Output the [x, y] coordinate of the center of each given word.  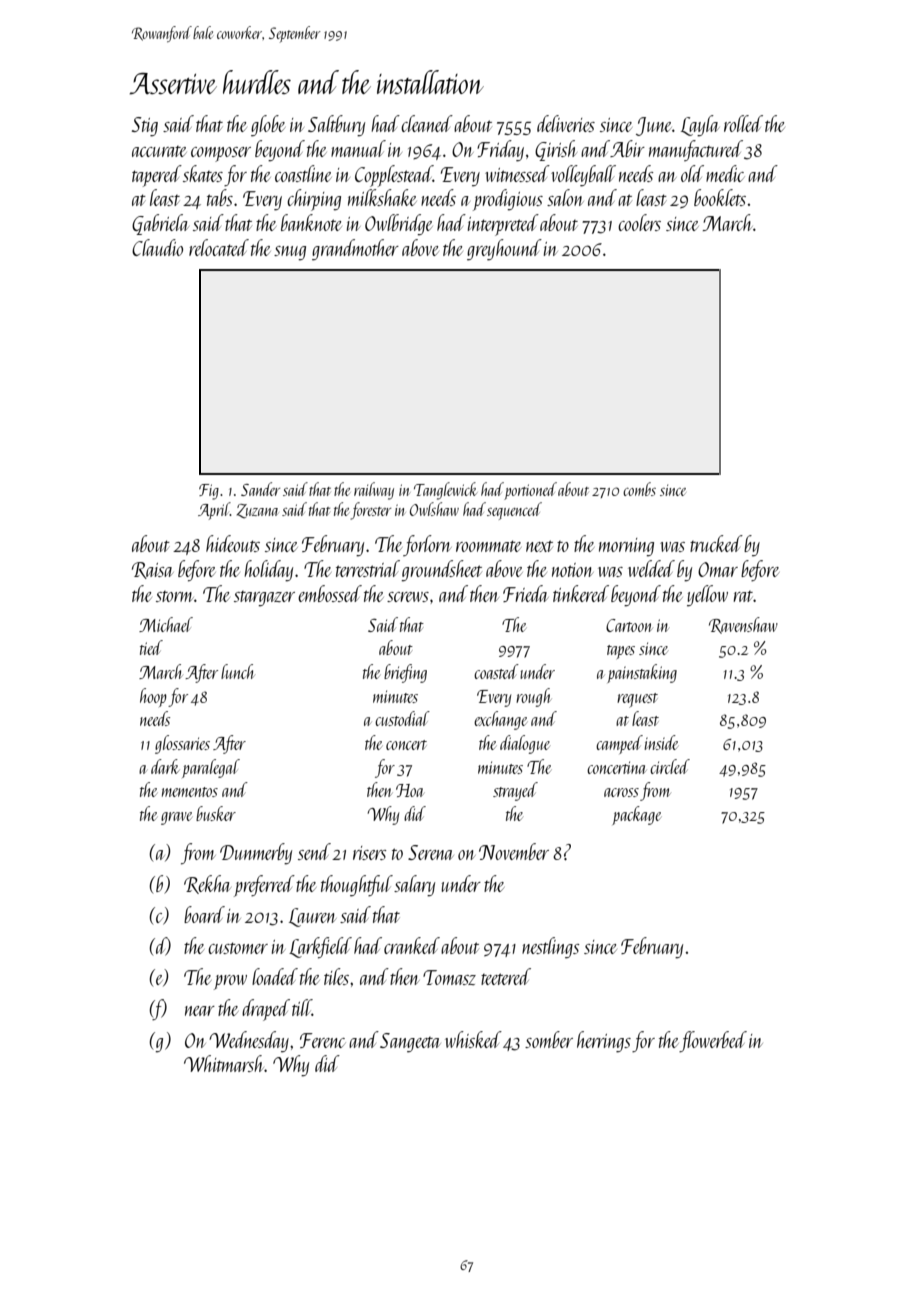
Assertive [173, 84]
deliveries [566, 123]
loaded [275, 976]
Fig [209, 492]
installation [430, 82]
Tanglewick [446, 491]
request [637, 700]
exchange [500, 720]
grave [176, 818]
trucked [716, 543]
